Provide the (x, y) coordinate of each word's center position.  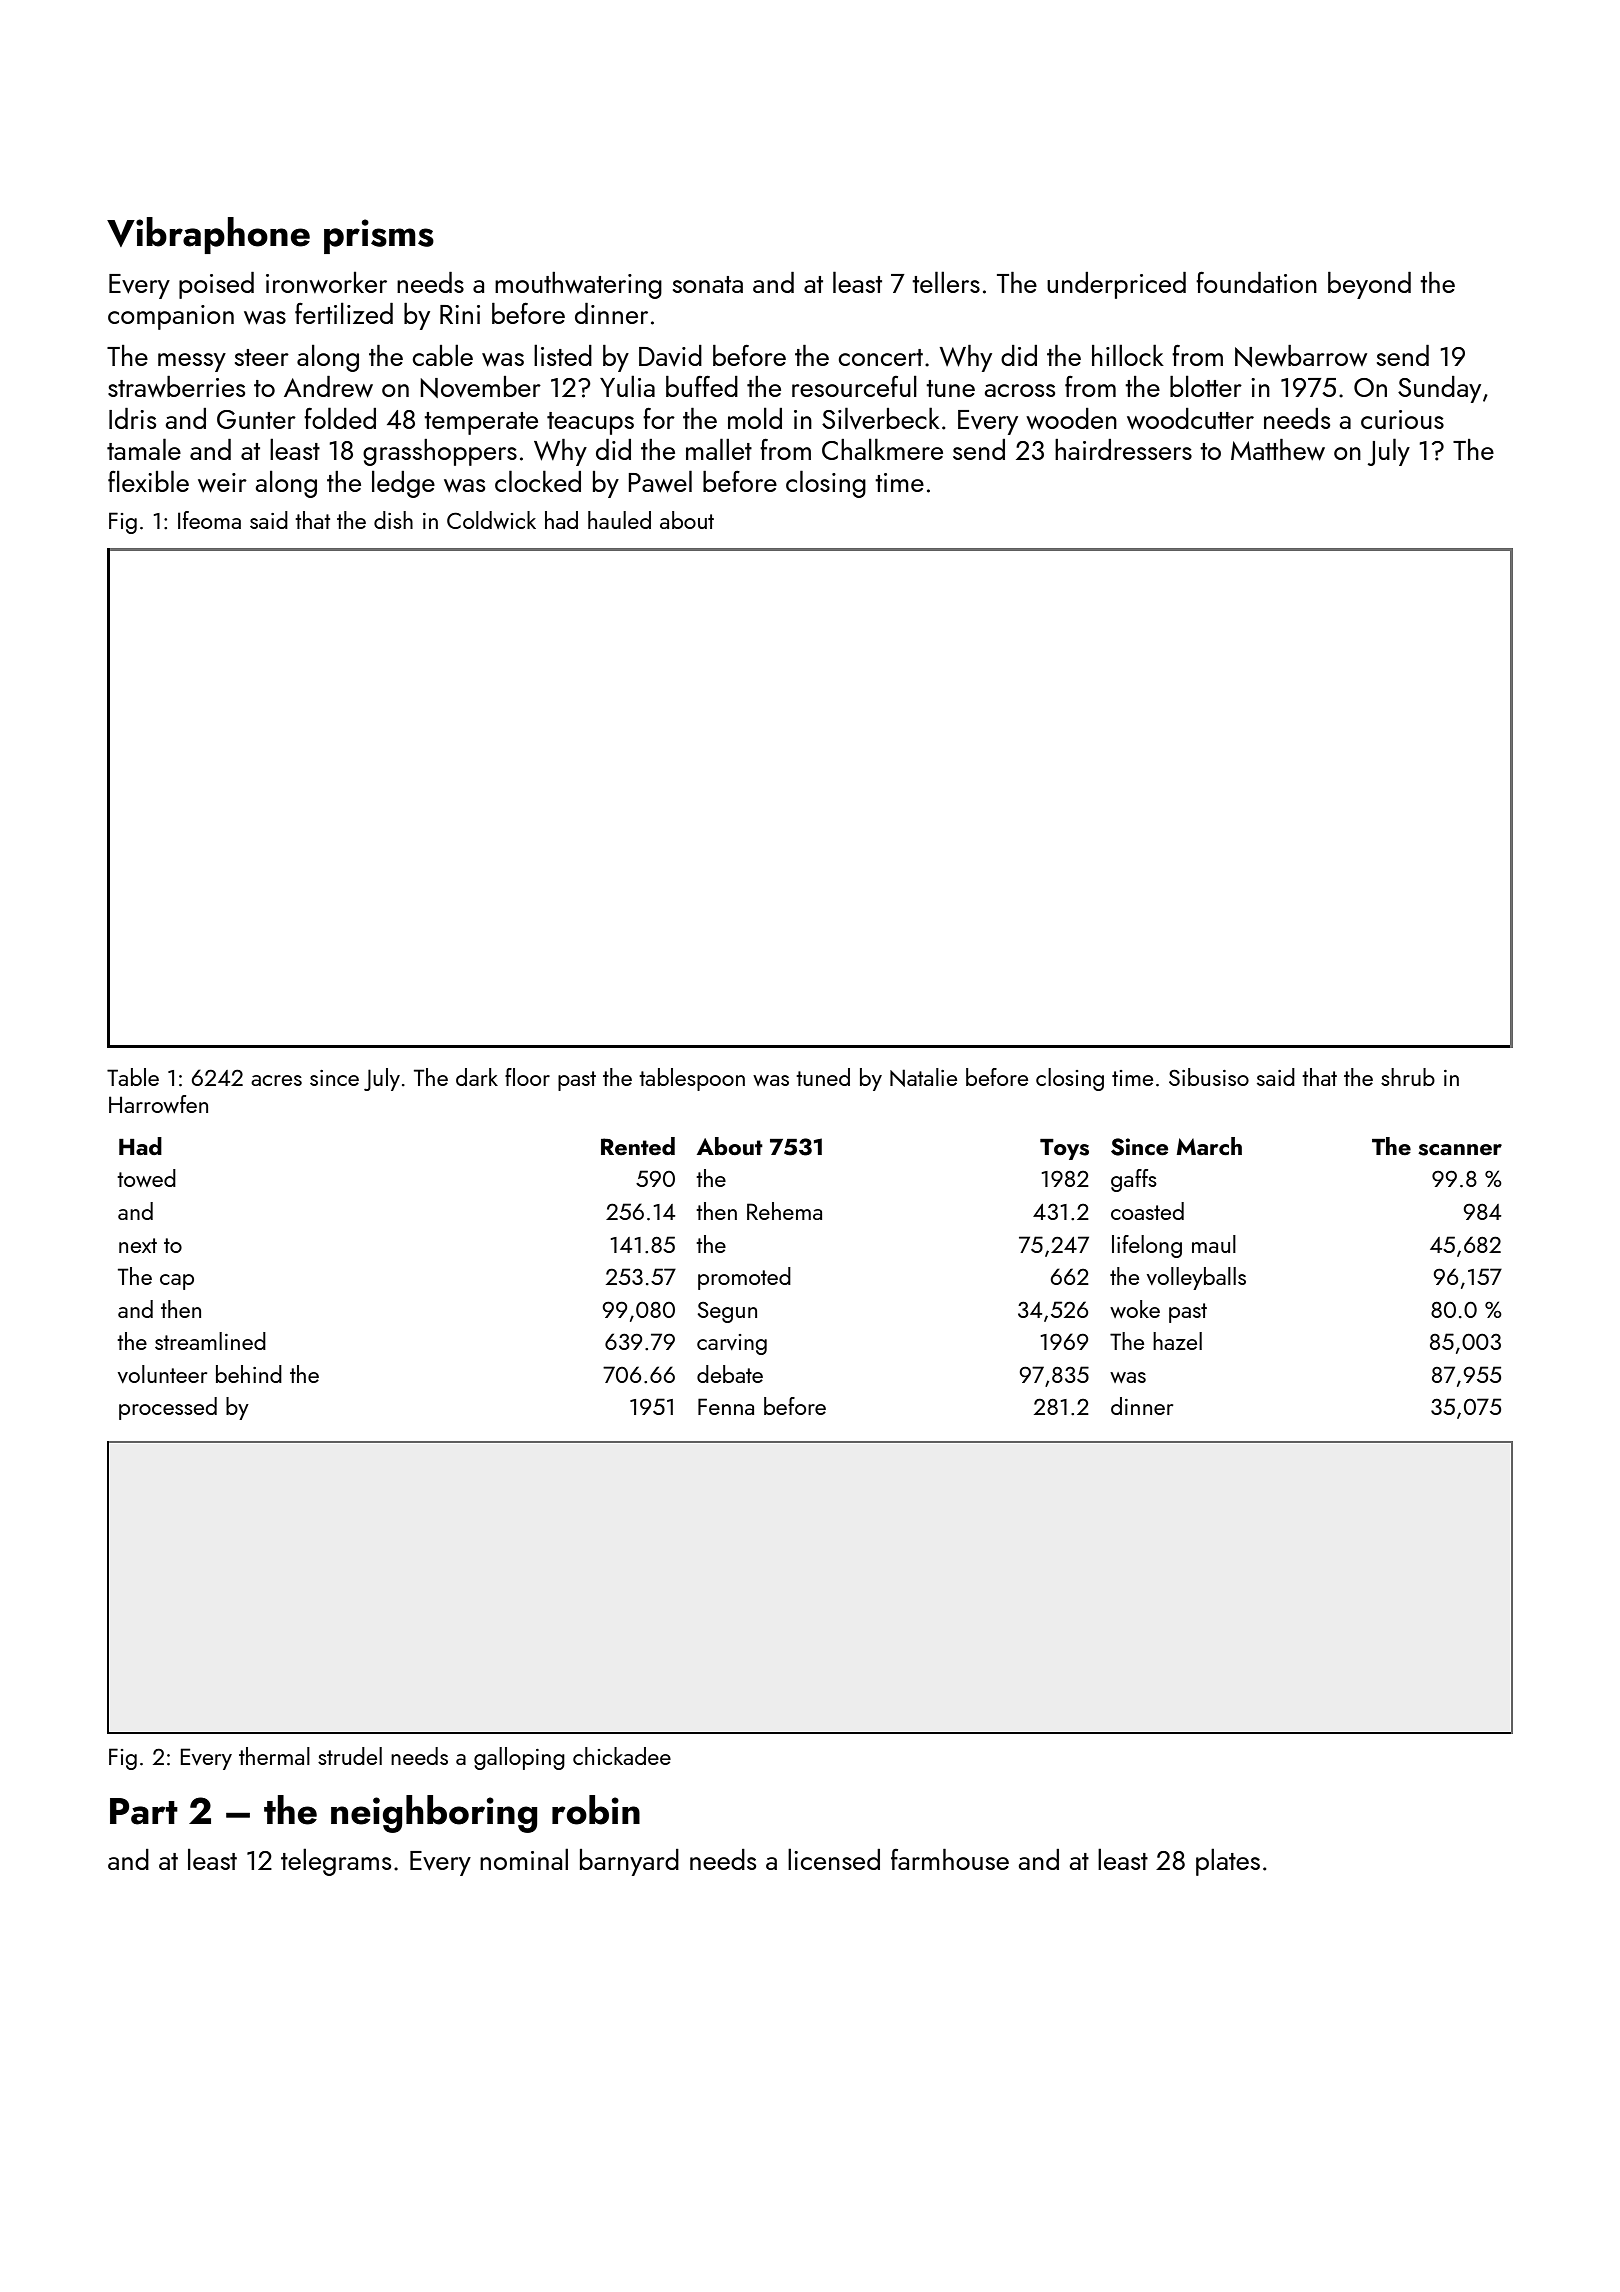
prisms (379, 236)
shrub (1408, 1077)
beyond (1369, 285)
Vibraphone (208, 235)
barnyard (629, 1862)
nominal (524, 1859)
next (138, 1245)
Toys (1064, 1149)
